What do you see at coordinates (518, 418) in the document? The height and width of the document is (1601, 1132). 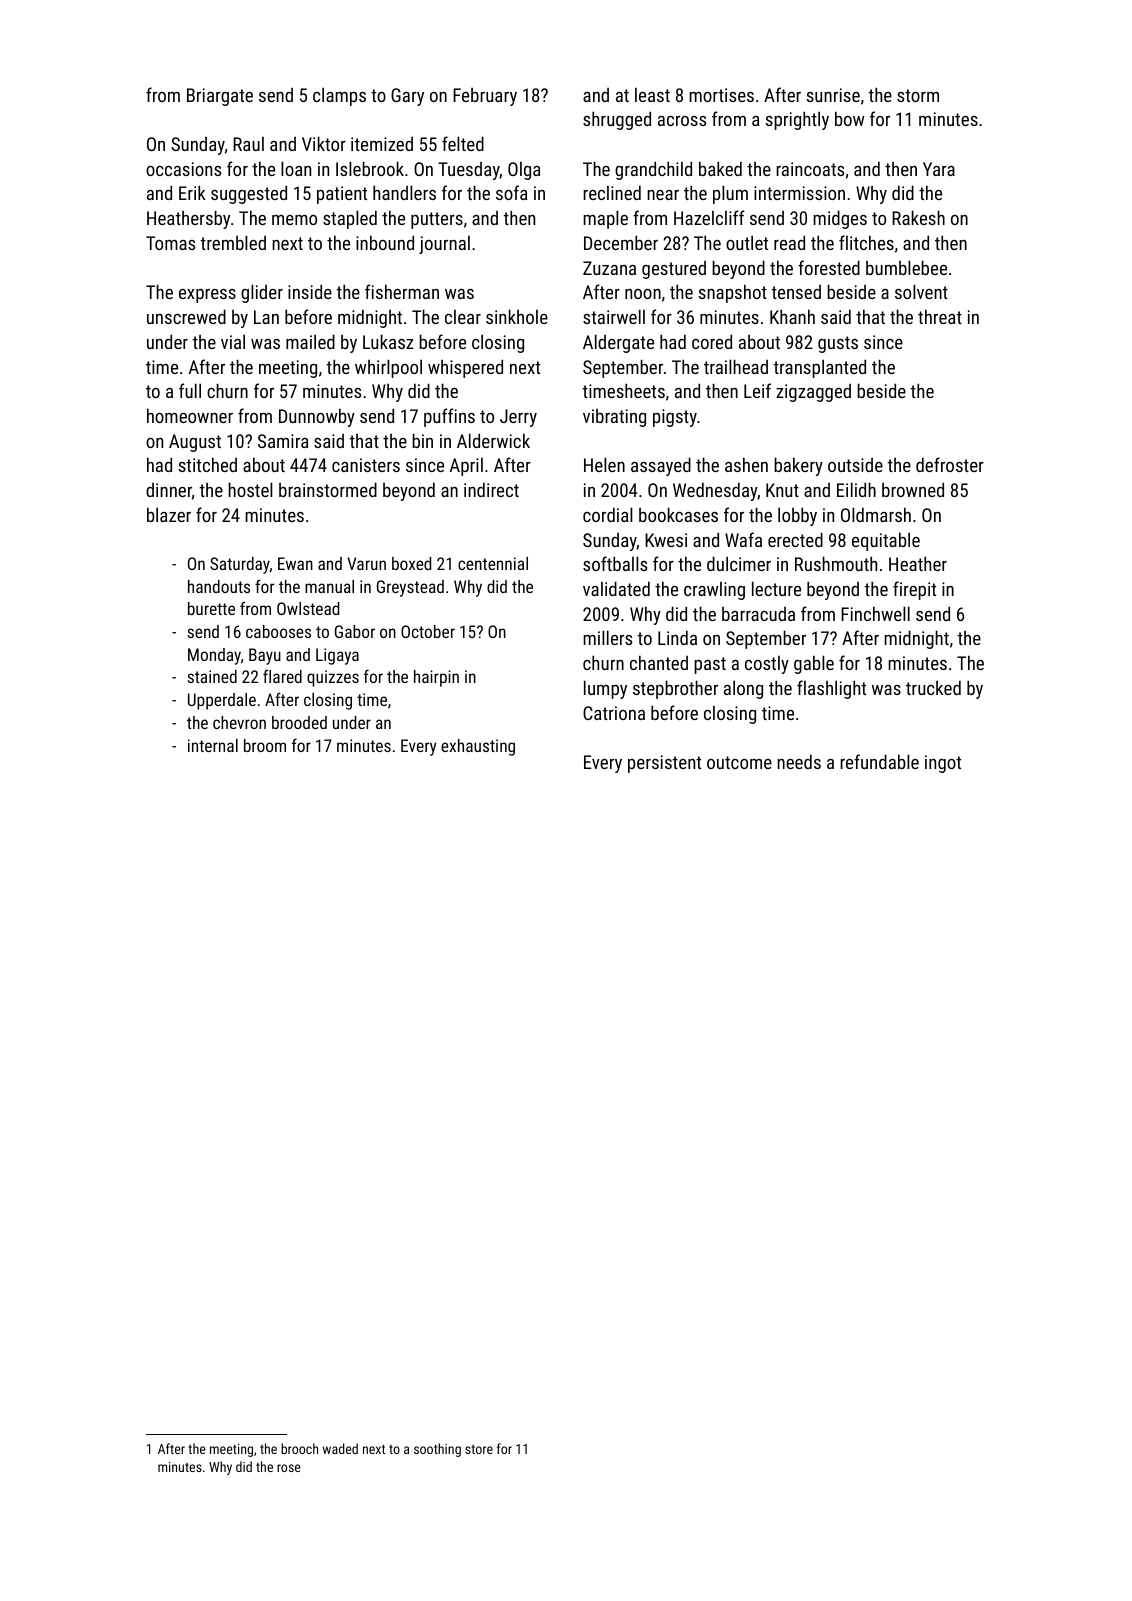 I see `Jerry` at bounding box center [518, 418].
